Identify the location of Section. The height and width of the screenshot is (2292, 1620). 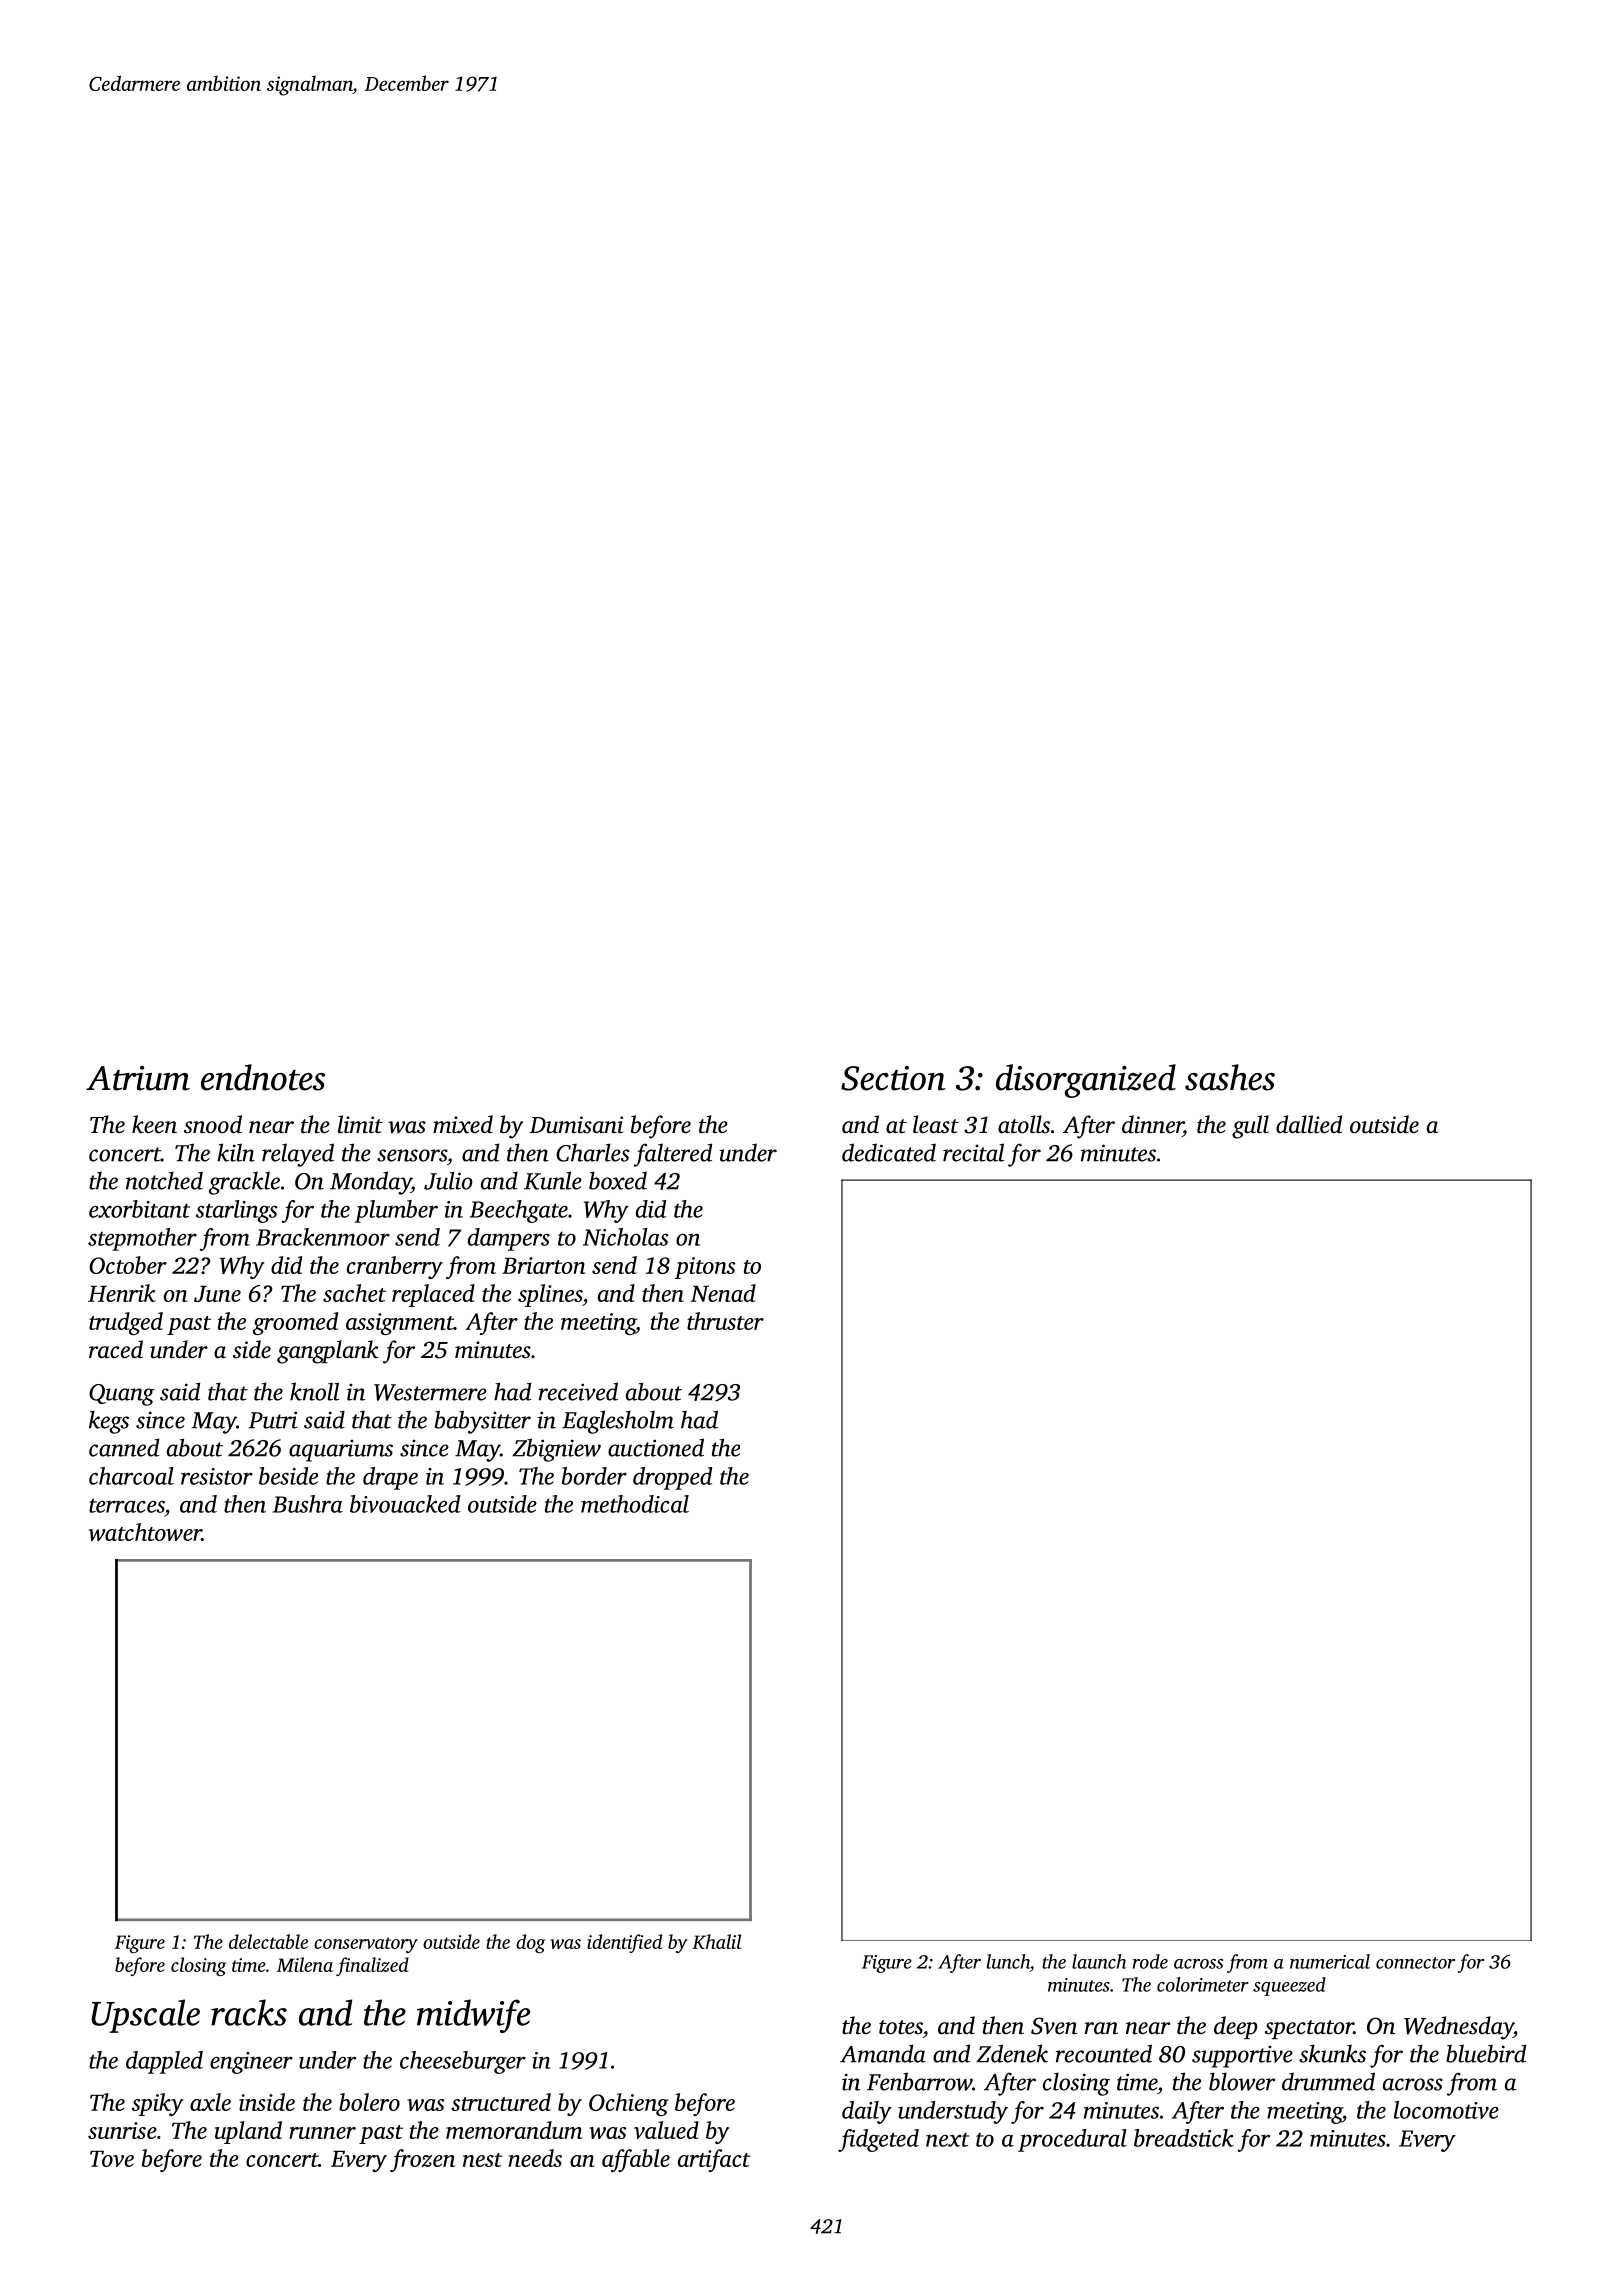
(893, 1078).
